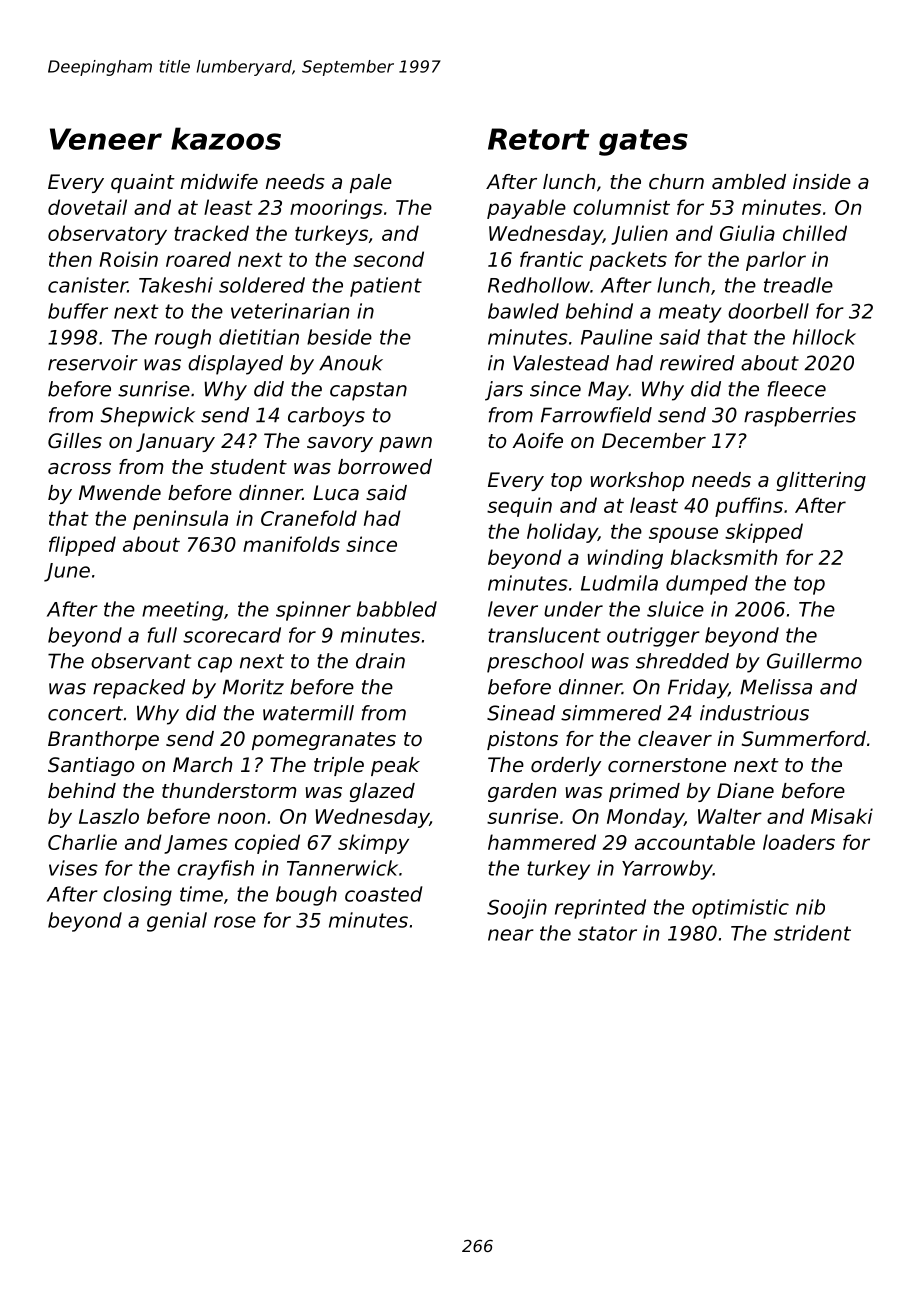 This screenshot has height=1314, width=924. What do you see at coordinates (804, 739) in the screenshot?
I see `Summerford` at bounding box center [804, 739].
